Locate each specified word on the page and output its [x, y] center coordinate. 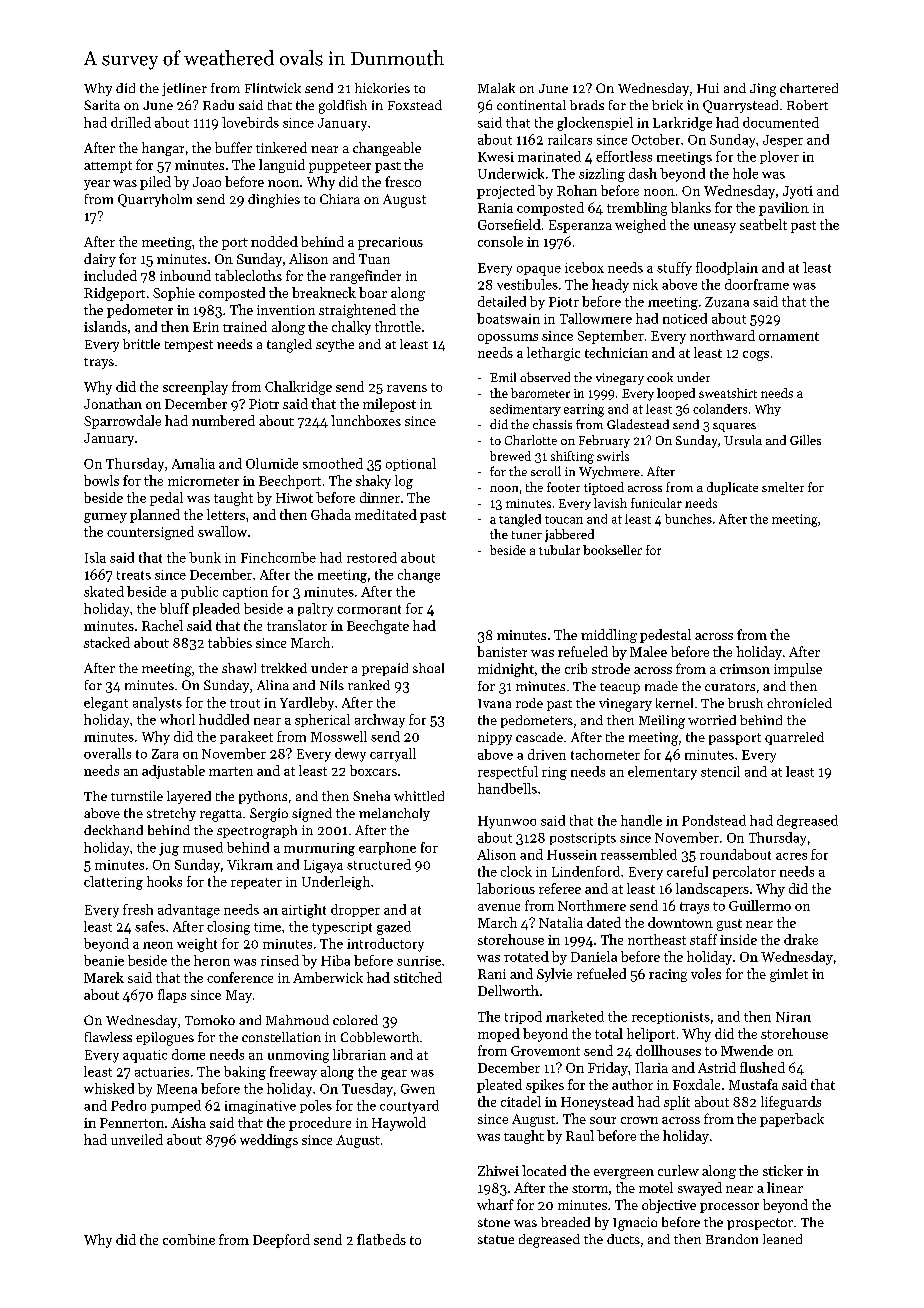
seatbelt [763, 224]
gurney [105, 518]
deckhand [113, 830]
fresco [403, 181]
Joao [207, 182]
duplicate [732, 488]
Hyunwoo [507, 822]
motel [656, 1187]
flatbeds [381, 1239]
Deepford [281, 1241]
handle [641, 820]
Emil [503, 377]
